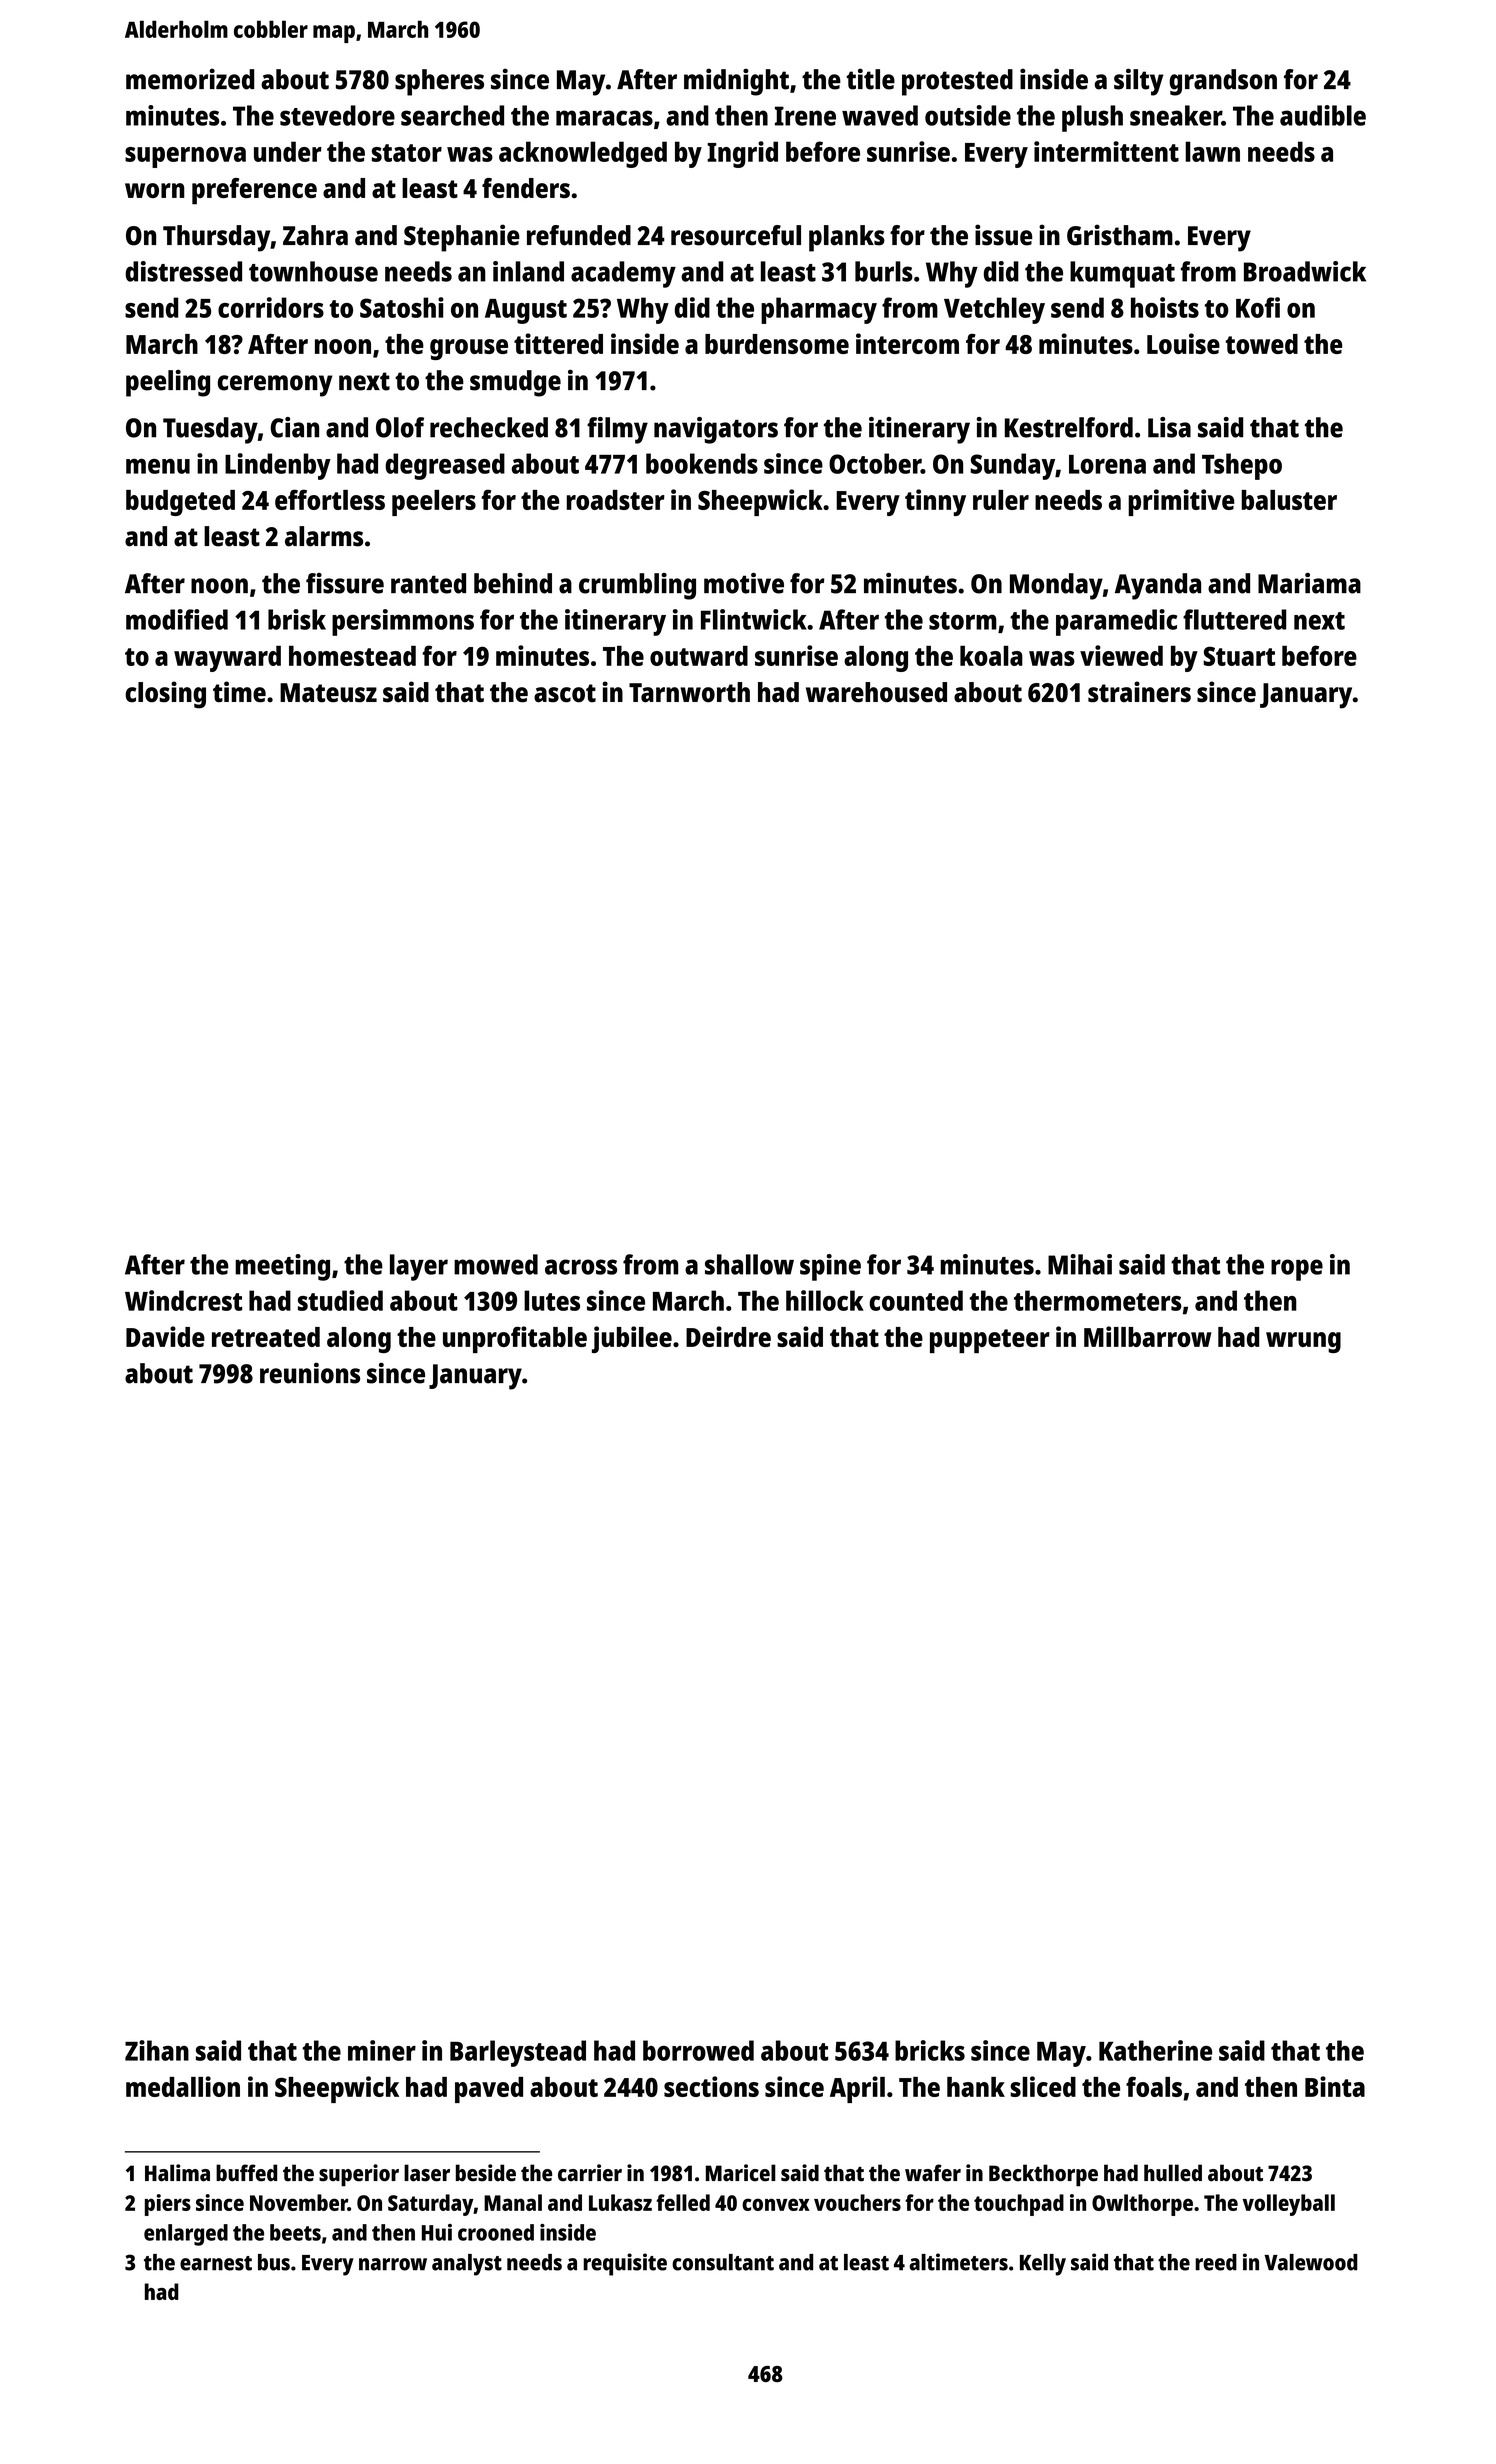  Describe the element at coordinates (183, 2086) in the screenshot. I see `medallion` at that location.
